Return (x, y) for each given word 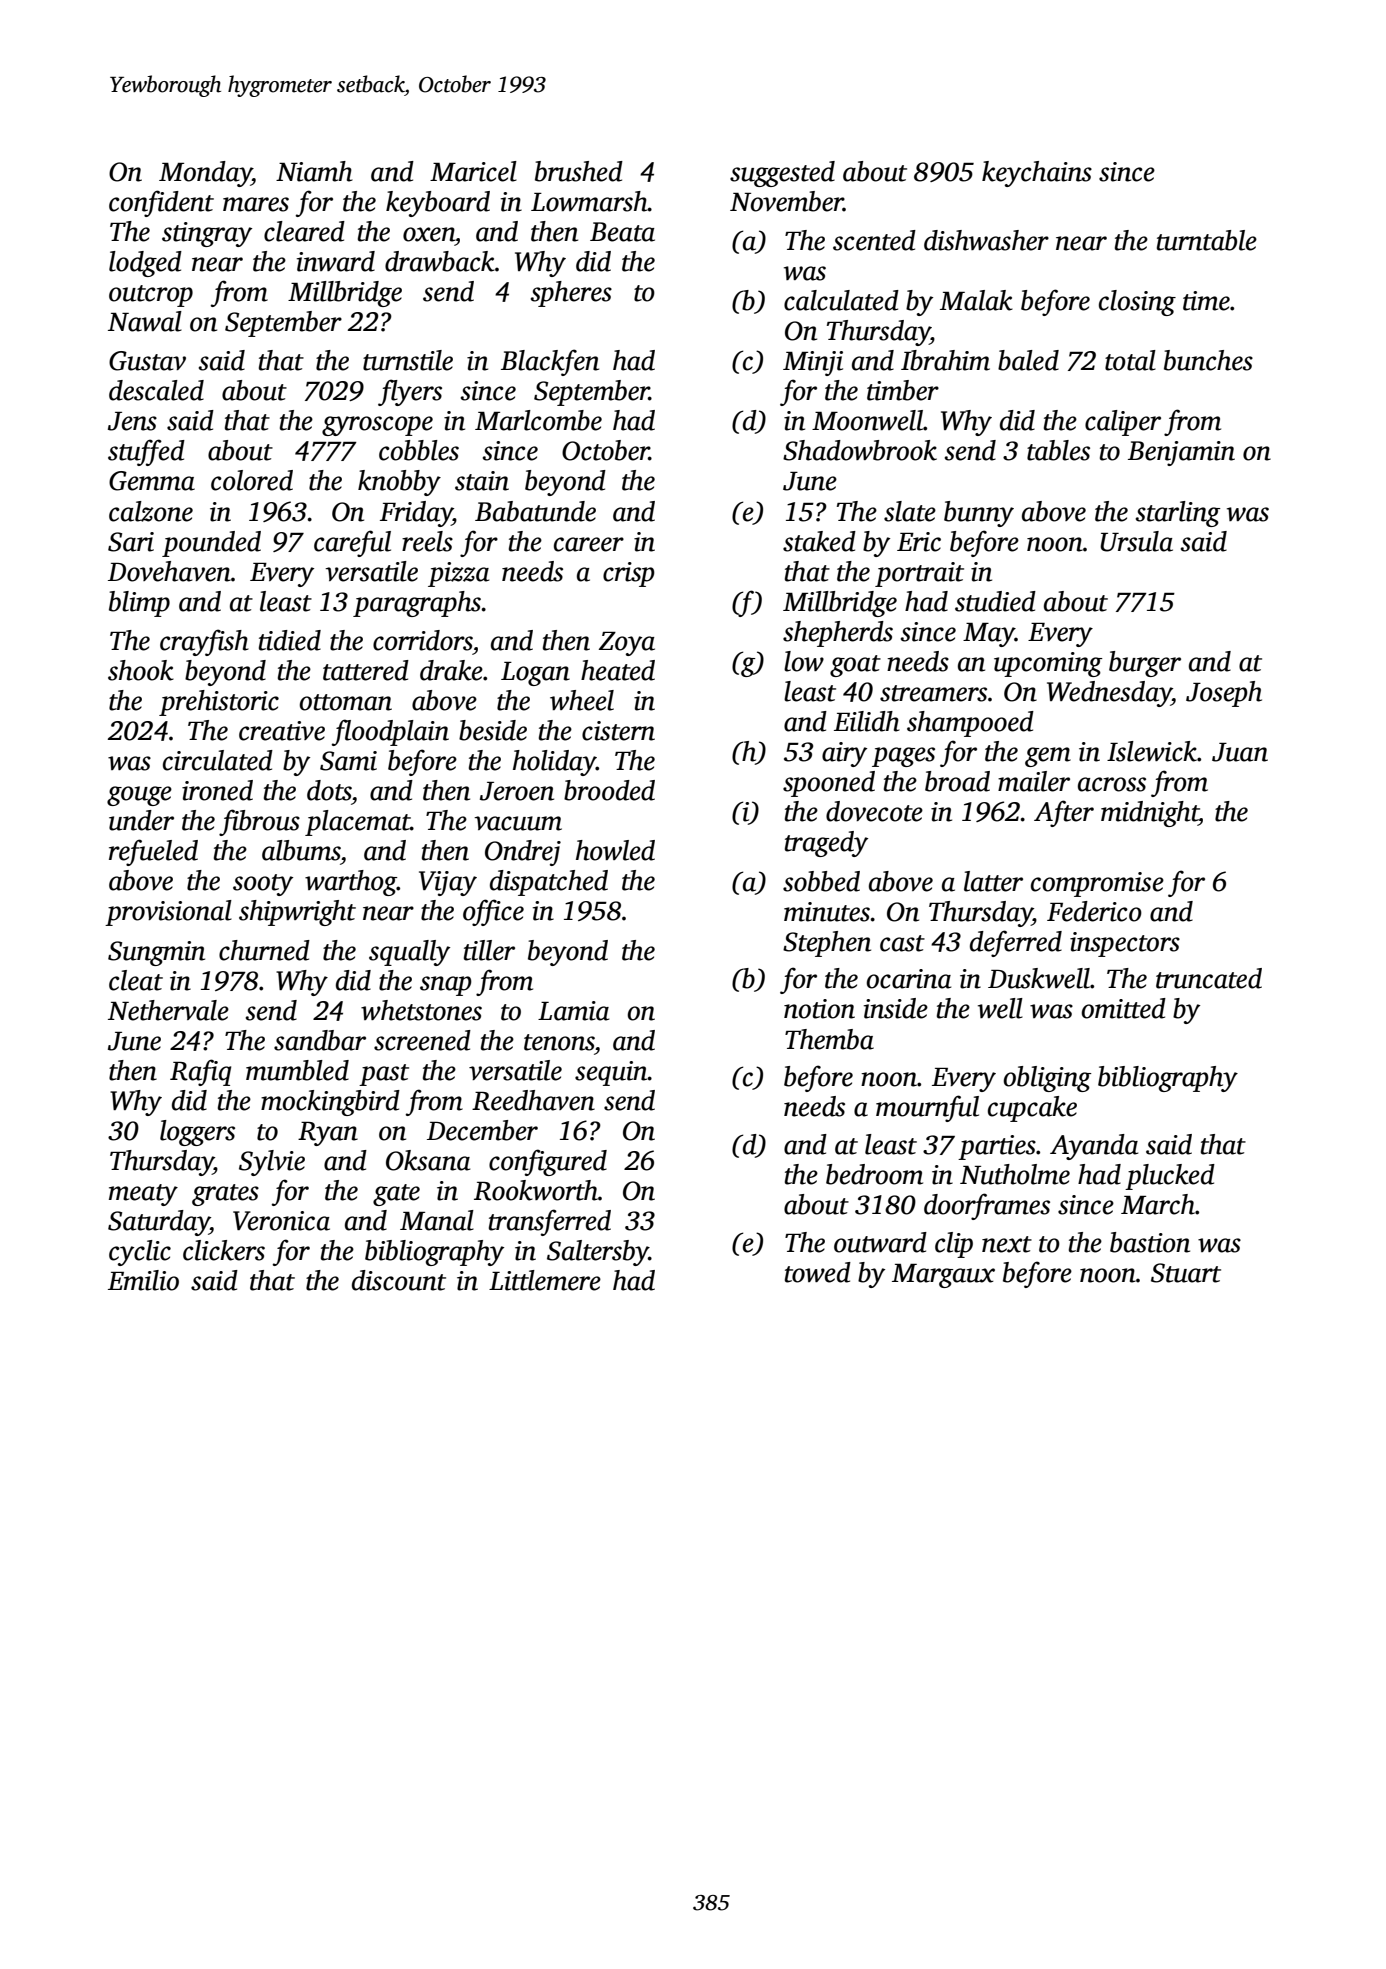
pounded (211, 544)
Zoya (627, 644)
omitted (1124, 1008)
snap (446, 986)
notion (819, 1009)
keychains (1037, 174)
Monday (205, 174)
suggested (782, 174)
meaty (143, 1195)
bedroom (874, 1174)
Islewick (1152, 751)
